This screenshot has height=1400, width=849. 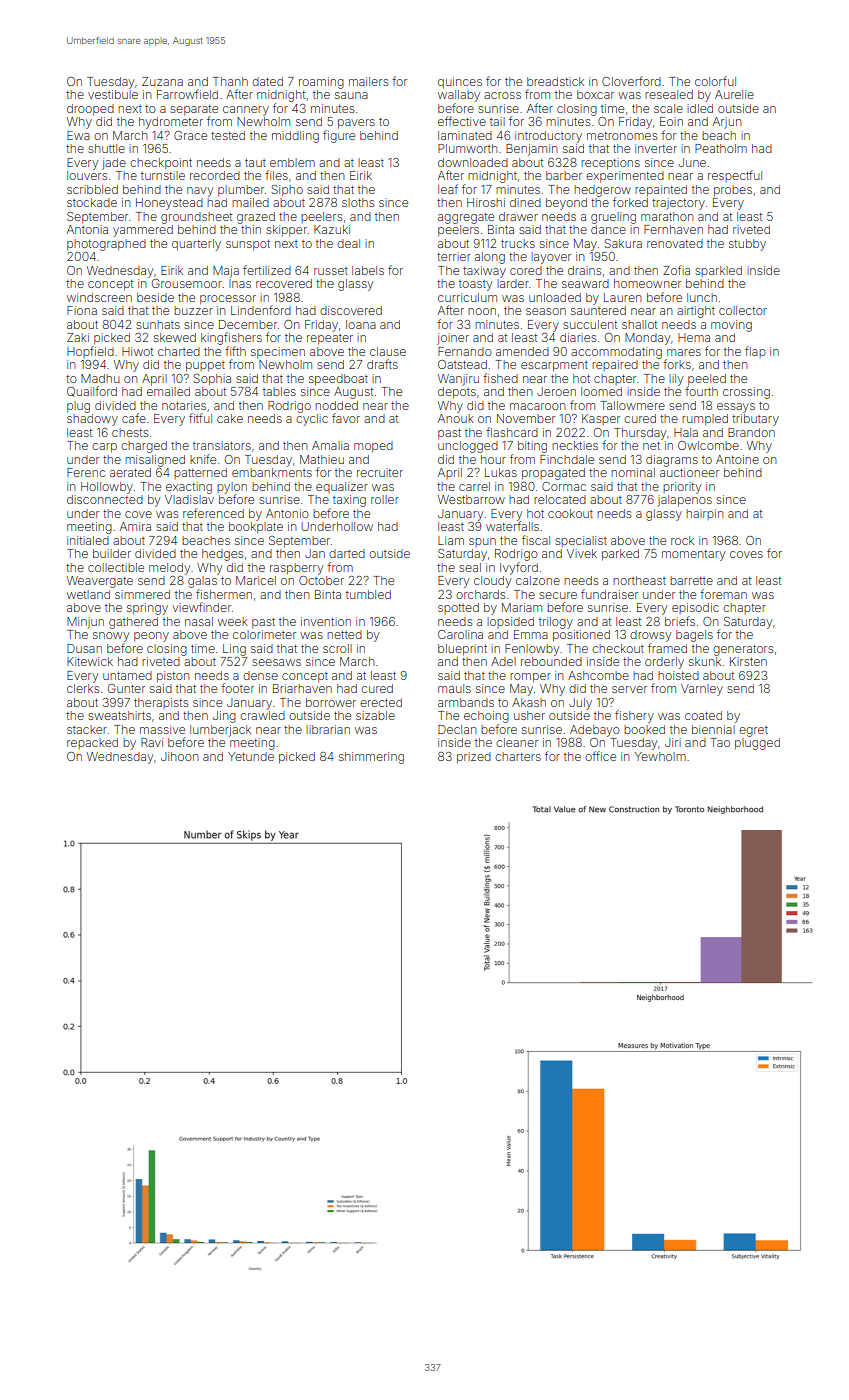 What do you see at coordinates (356, 124) in the screenshot?
I see `pavers` at bounding box center [356, 124].
